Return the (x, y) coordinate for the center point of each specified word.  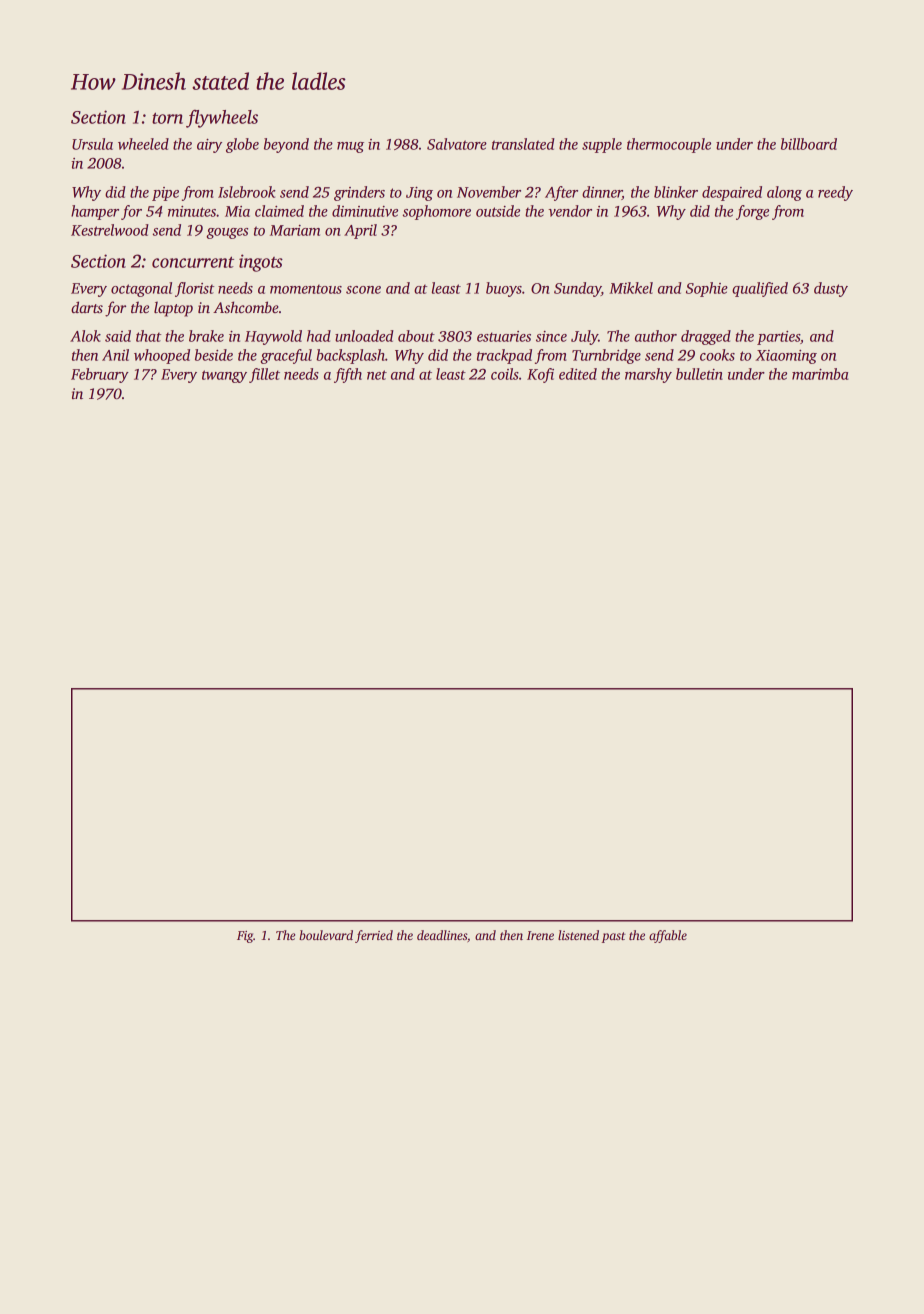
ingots (261, 263)
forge (752, 212)
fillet (264, 375)
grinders (359, 193)
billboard (809, 144)
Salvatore (457, 144)
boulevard (326, 935)
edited (578, 374)
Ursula (92, 144)
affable (668, 936)
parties (778, 338)
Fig (245, 937)
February (100, 375)
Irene (540, 935)
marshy (648, 375)
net (377, 375)
